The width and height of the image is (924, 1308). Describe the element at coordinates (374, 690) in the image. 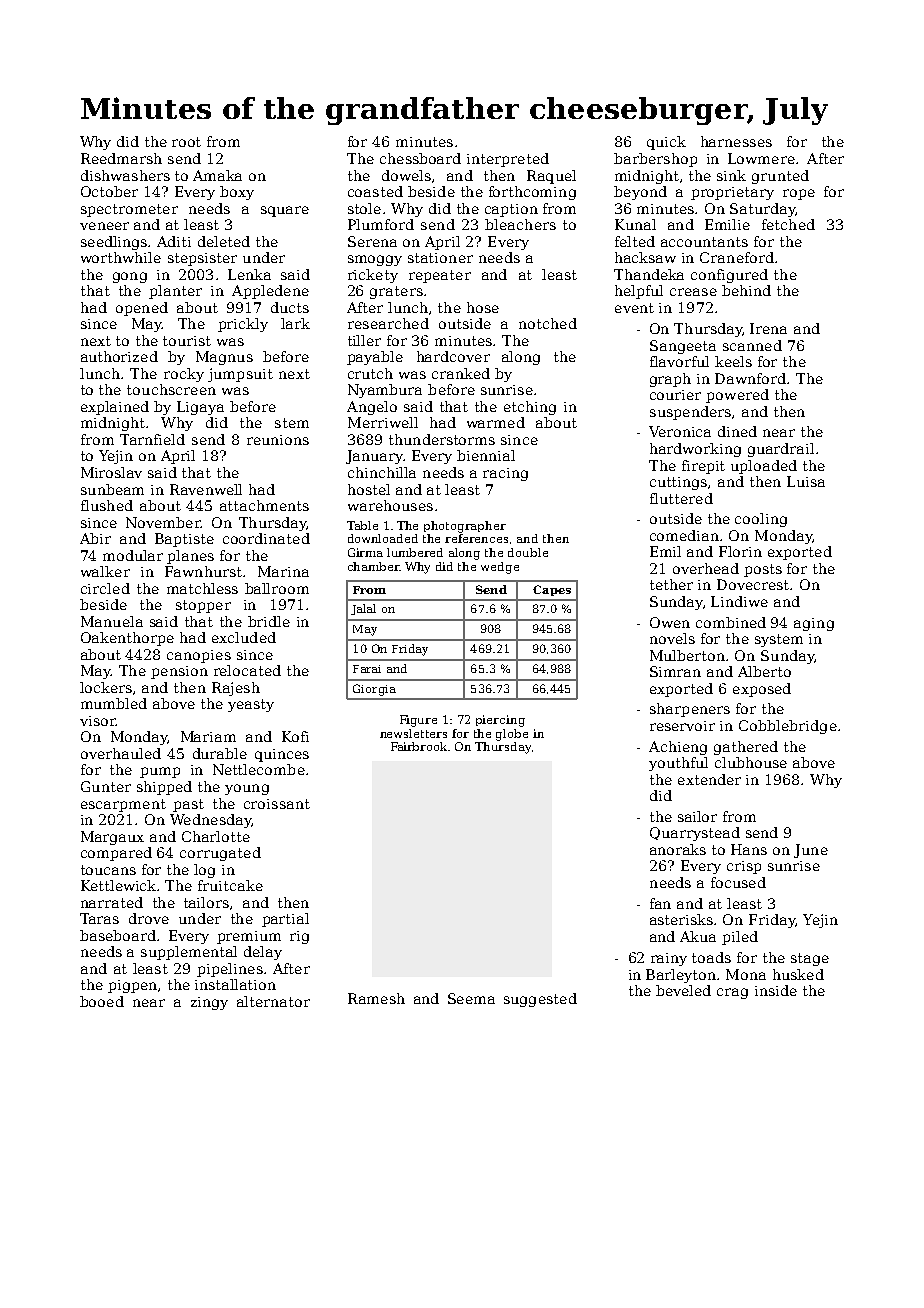

I see `Giorgia` at that location.
